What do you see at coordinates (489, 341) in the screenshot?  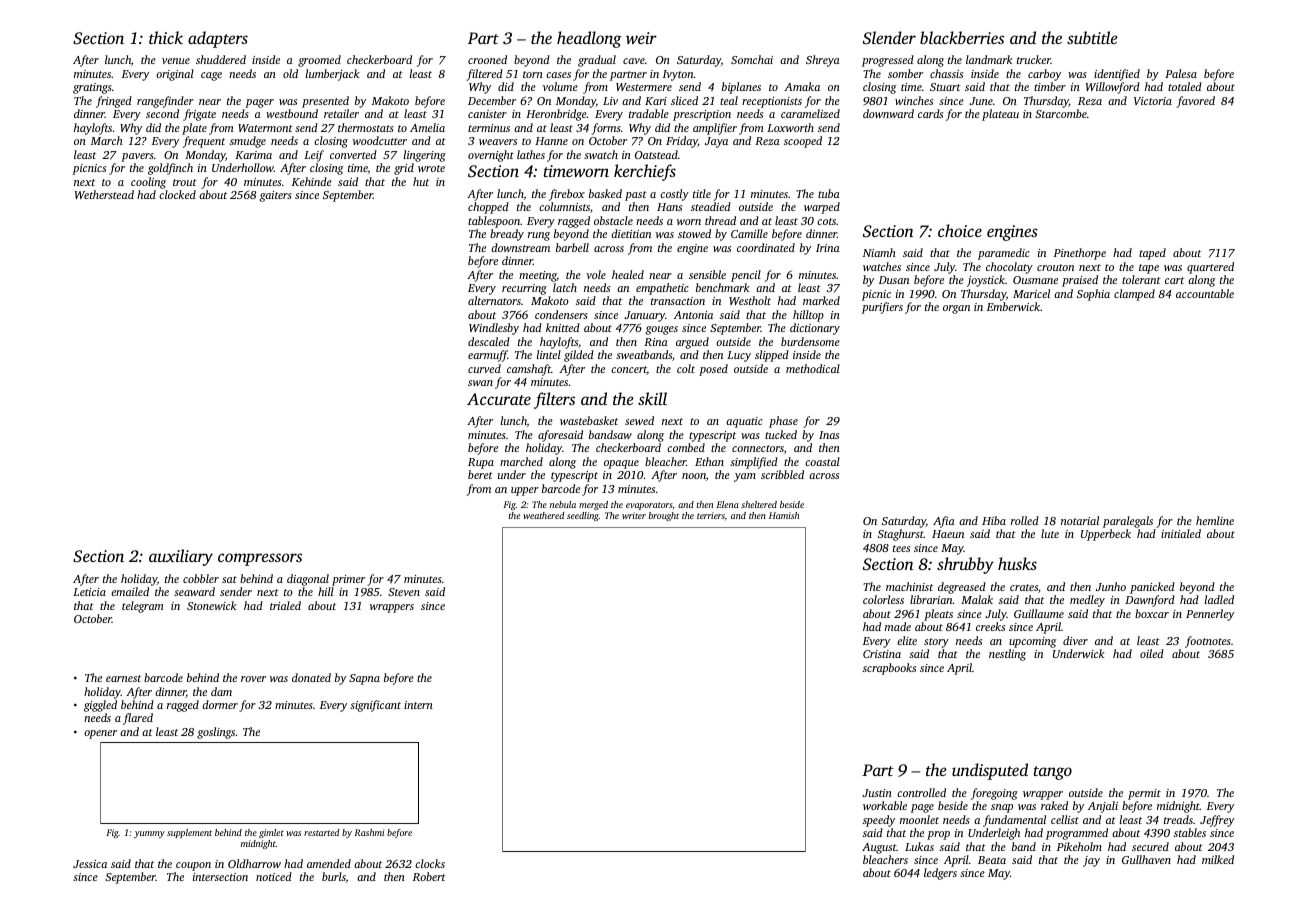 I see `descaled` at bounding box center [489, 341].
